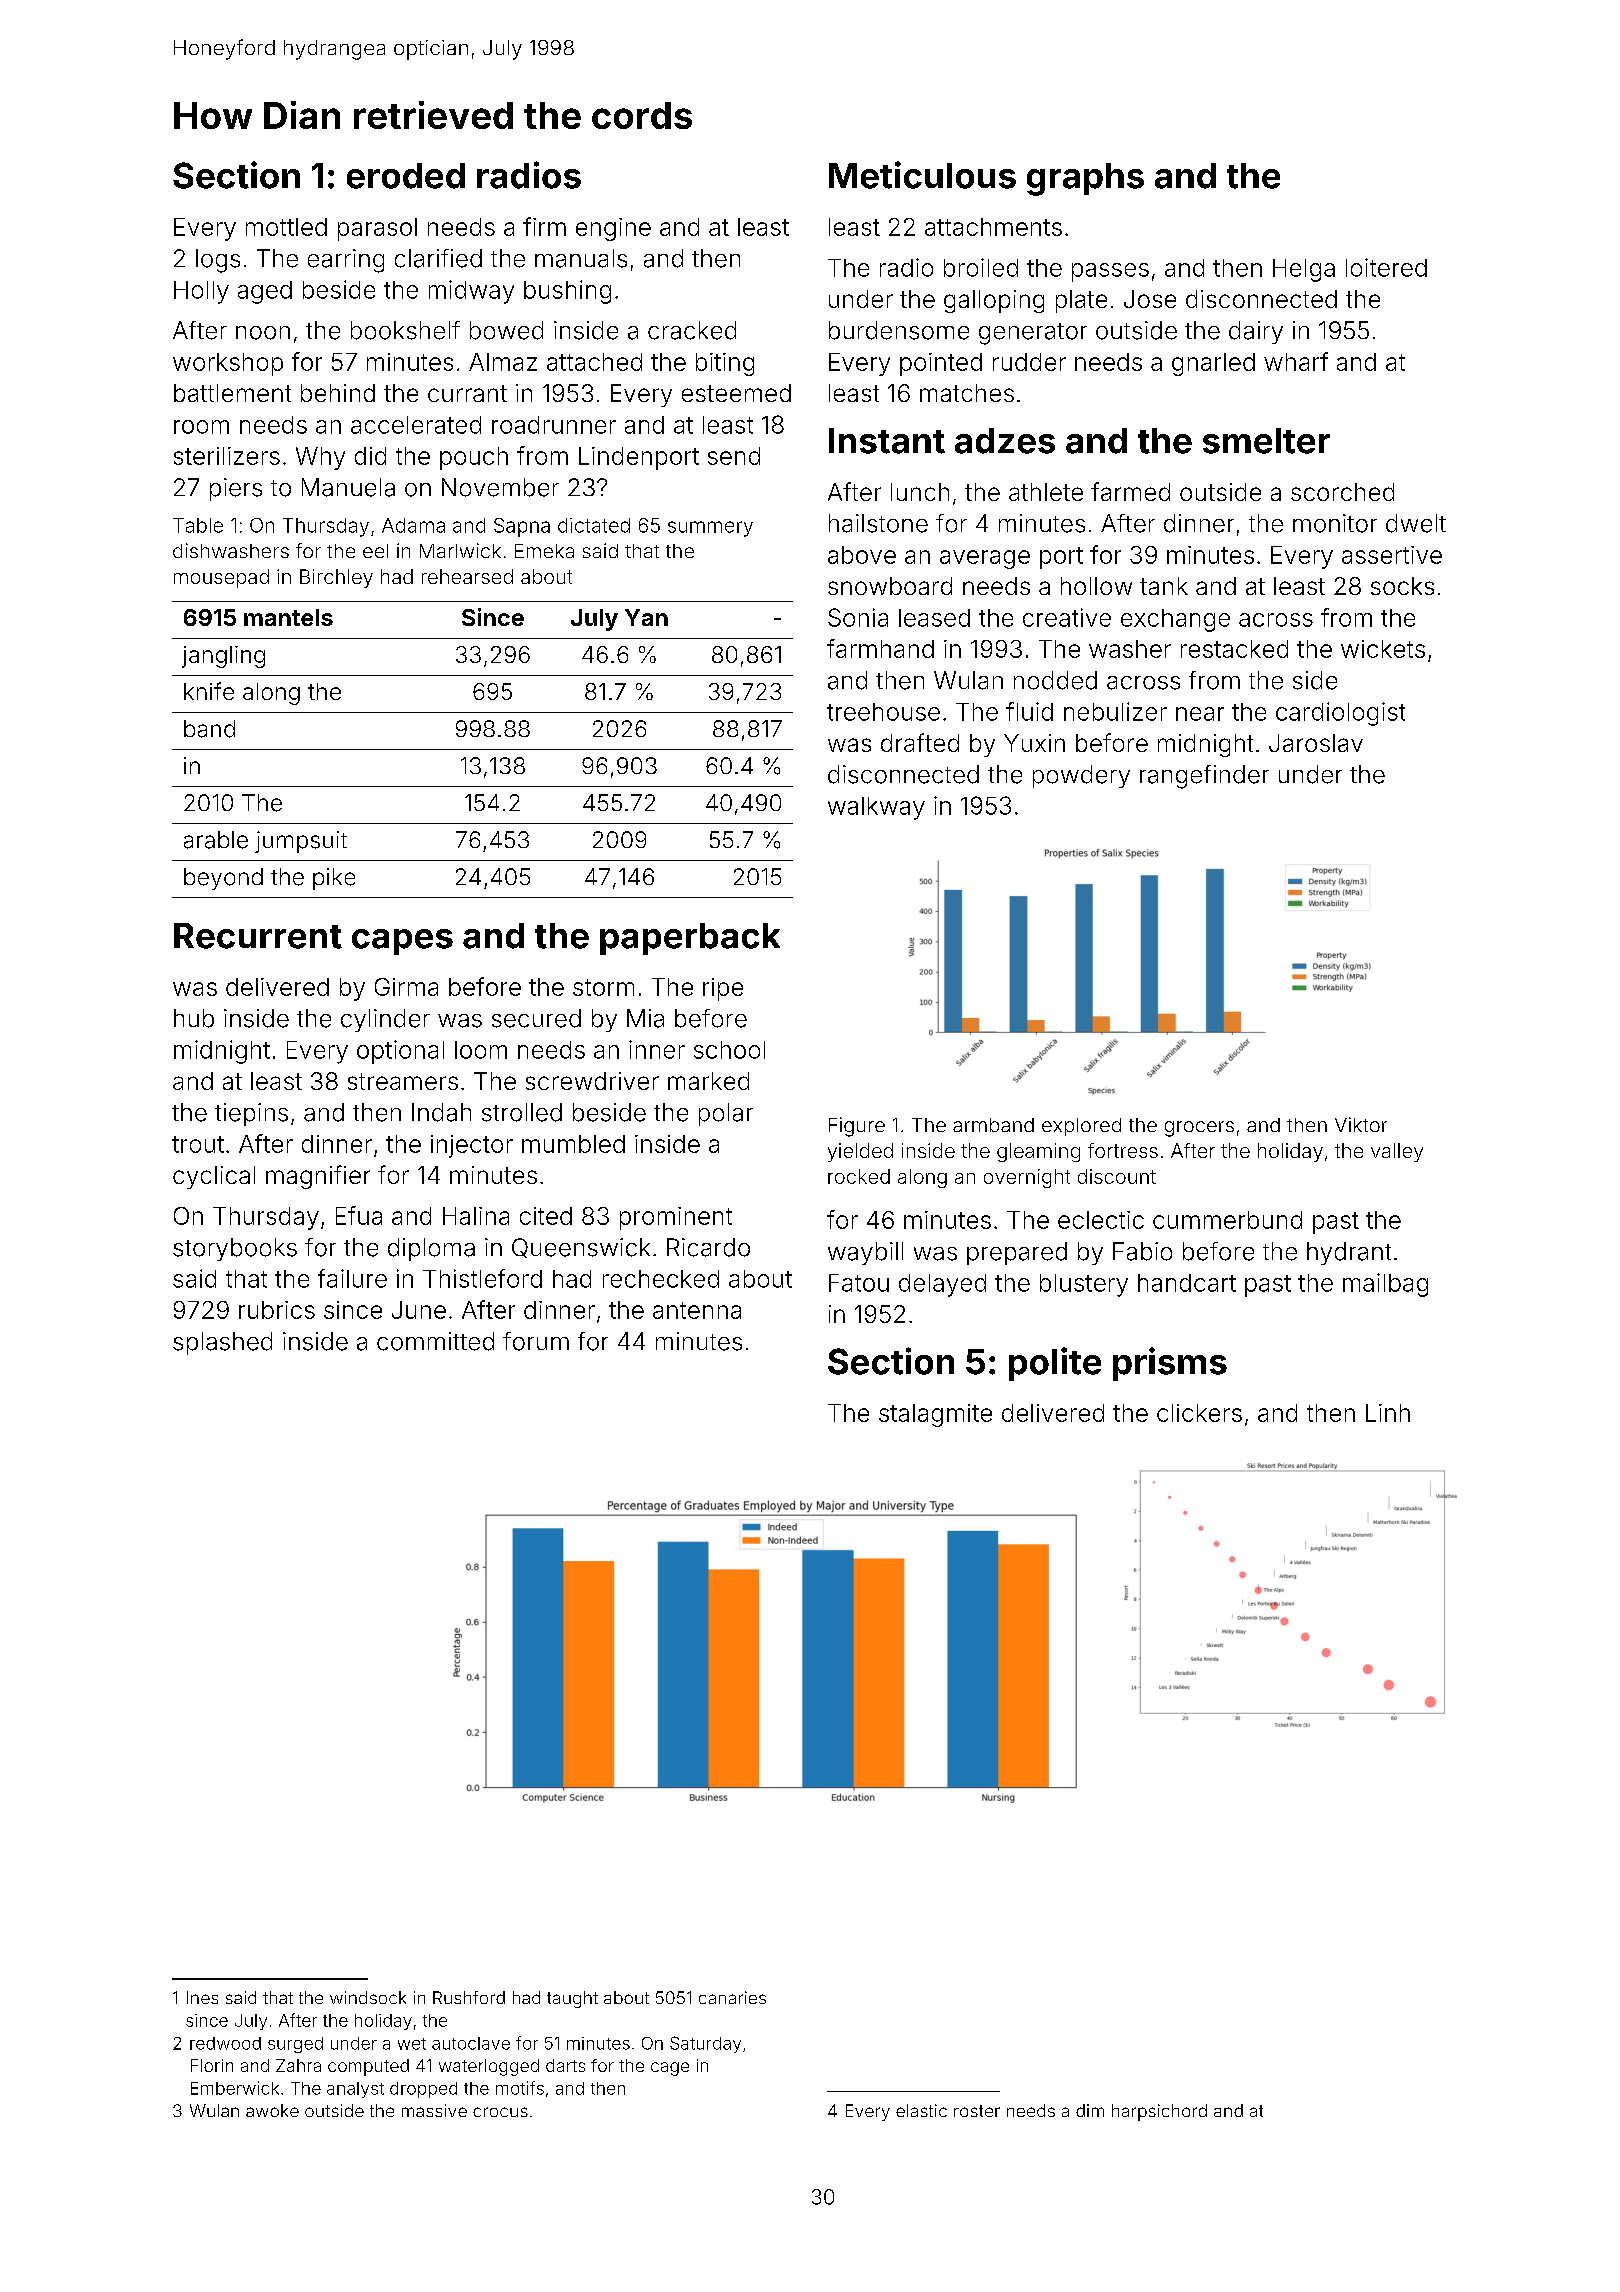  Describe the element at coordinates (405, 330) in the screenshot. I see `bookshelf` at that location.
